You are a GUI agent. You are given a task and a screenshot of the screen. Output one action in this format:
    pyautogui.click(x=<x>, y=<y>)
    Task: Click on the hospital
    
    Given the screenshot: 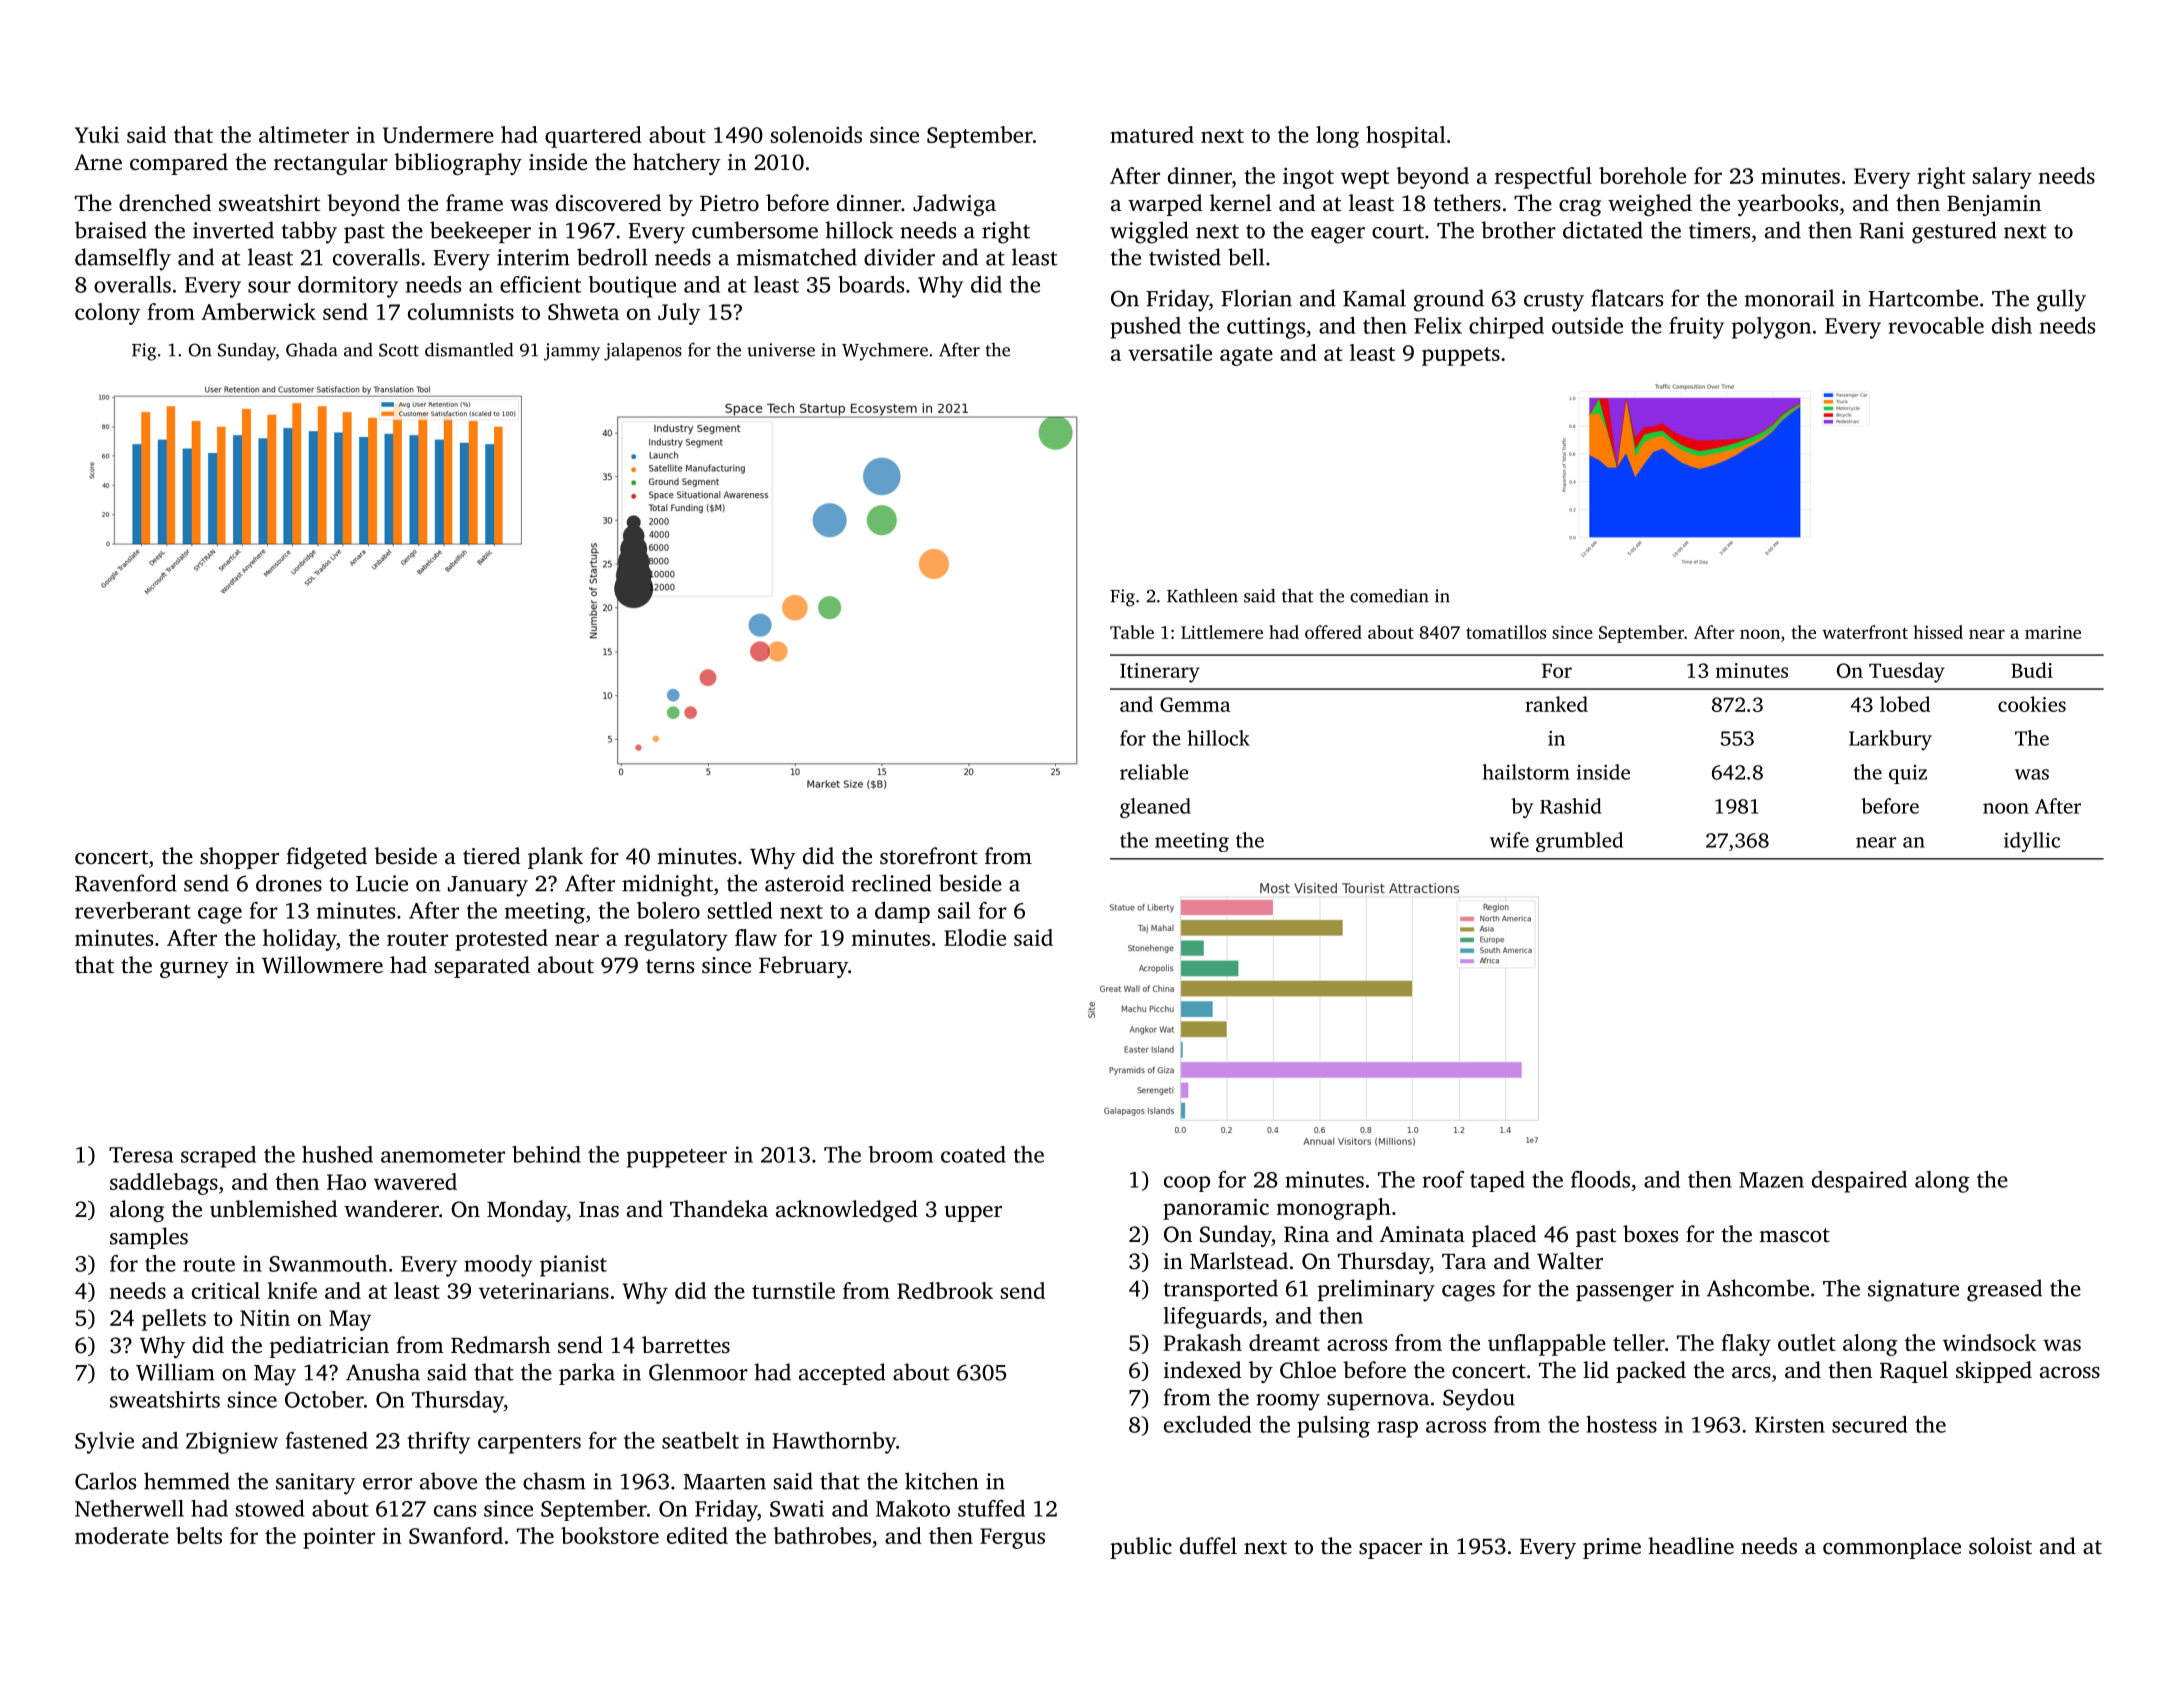 What is the action you would take?
    pyautogui.click(x=1406, y=137)
